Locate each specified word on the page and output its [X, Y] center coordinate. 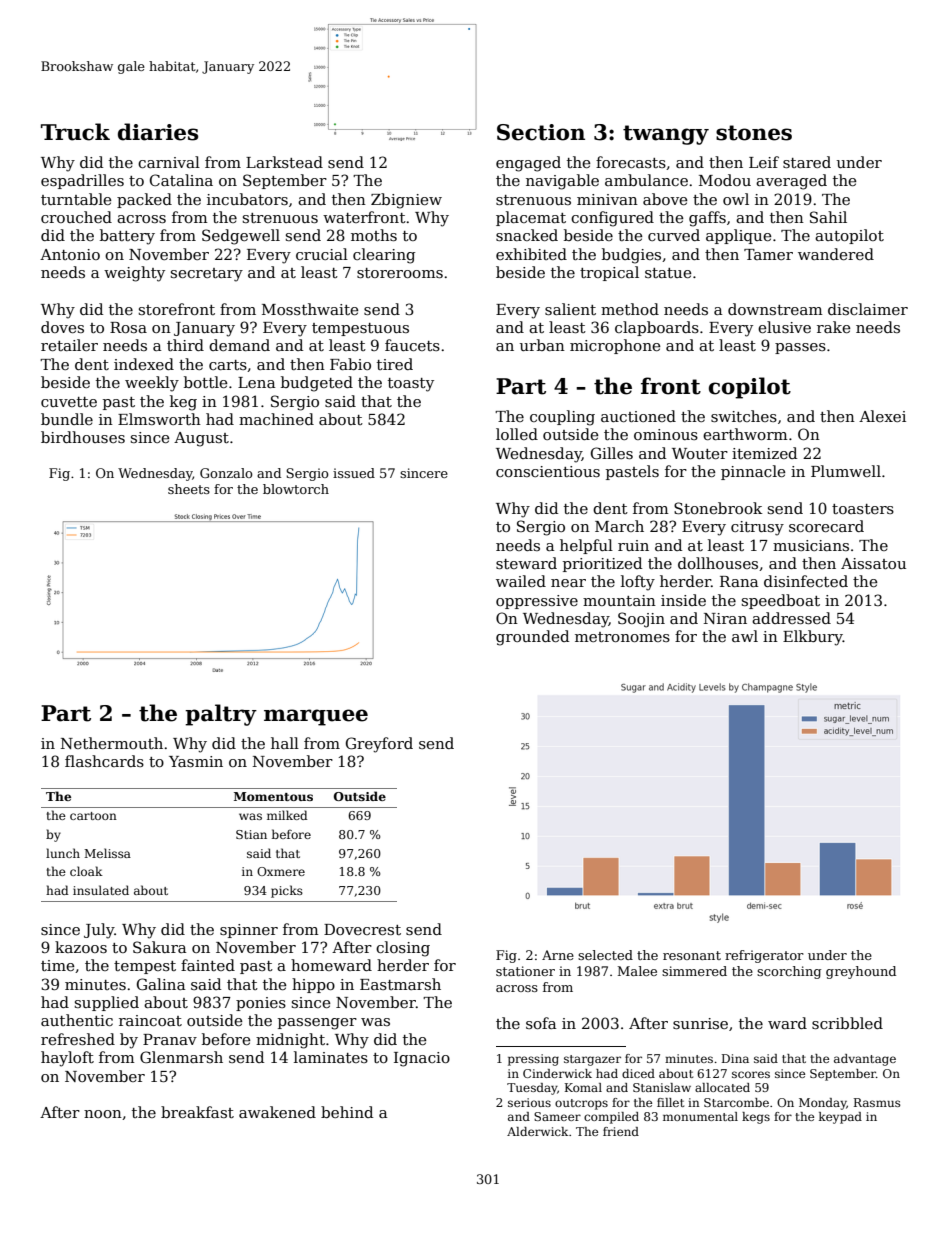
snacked [527, 235]
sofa [541, 1023]
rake [834, 327]
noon [103, 1114]
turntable [76, 199]
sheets [189, 489]
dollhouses [718, 563]
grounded [532, 638]
